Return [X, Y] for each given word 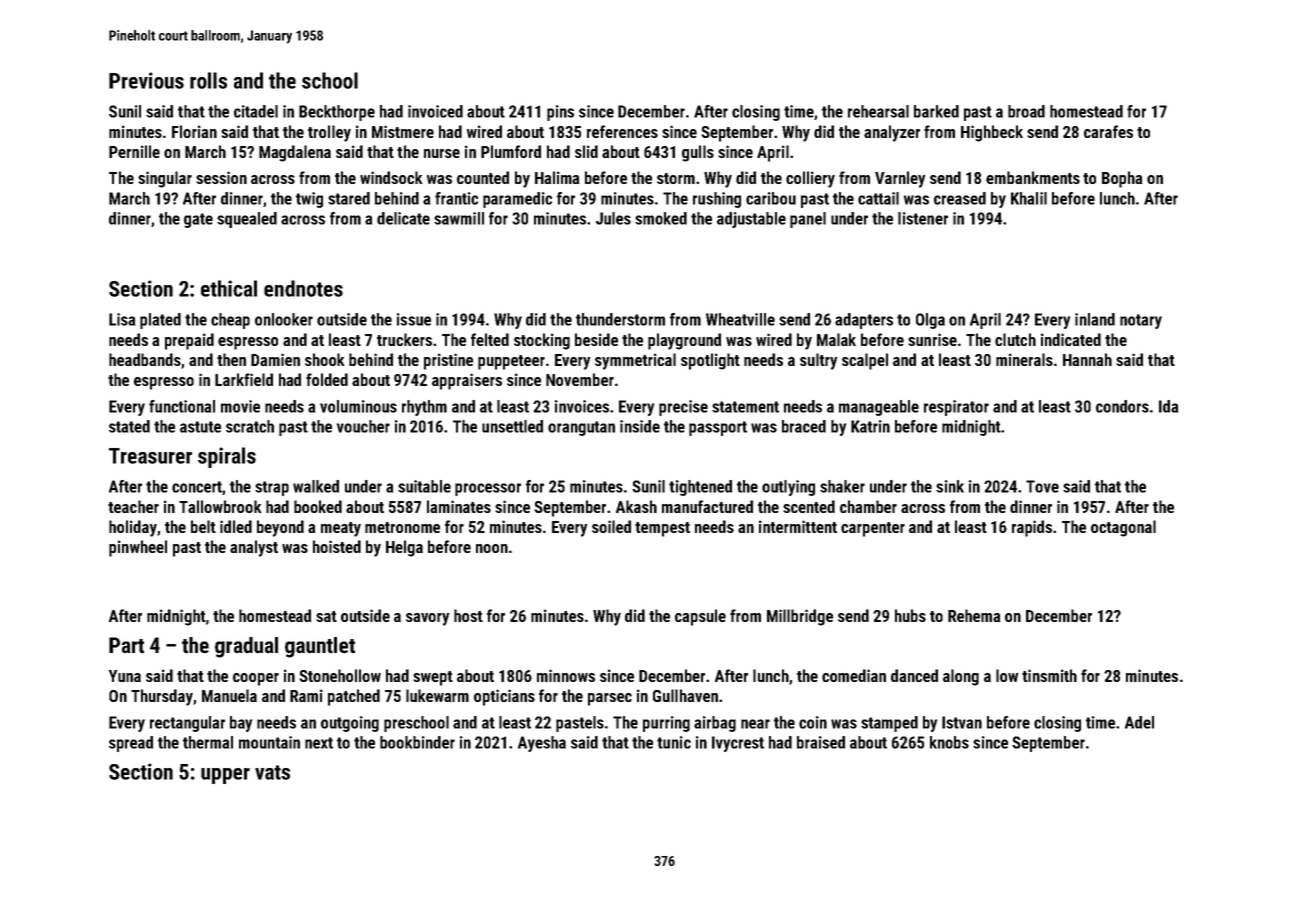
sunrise [932, 339]
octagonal [1123, 528]
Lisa [122, 319]
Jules [613, 218]
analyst [254, 548]
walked [316, 486]
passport [718, 428]
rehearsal [878, 111]
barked [936, 111]
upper [225, 776]
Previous [146, 80]
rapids [1032, 528]
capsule [700, 617]
